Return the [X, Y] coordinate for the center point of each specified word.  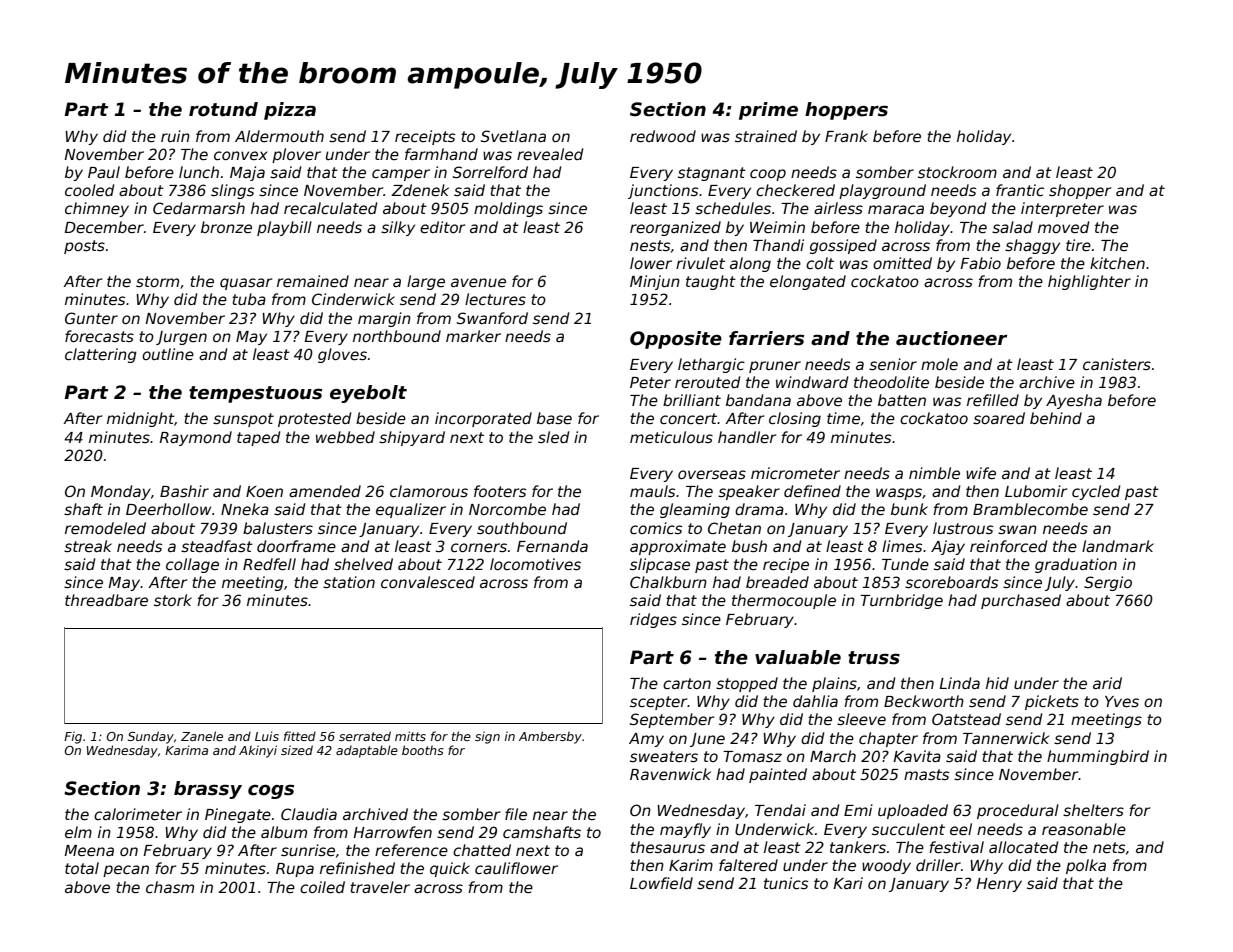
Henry [999, 885]
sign [487, 737]
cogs [271, 792]
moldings [508, 209]
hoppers [846, 111]
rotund [223, 109]
